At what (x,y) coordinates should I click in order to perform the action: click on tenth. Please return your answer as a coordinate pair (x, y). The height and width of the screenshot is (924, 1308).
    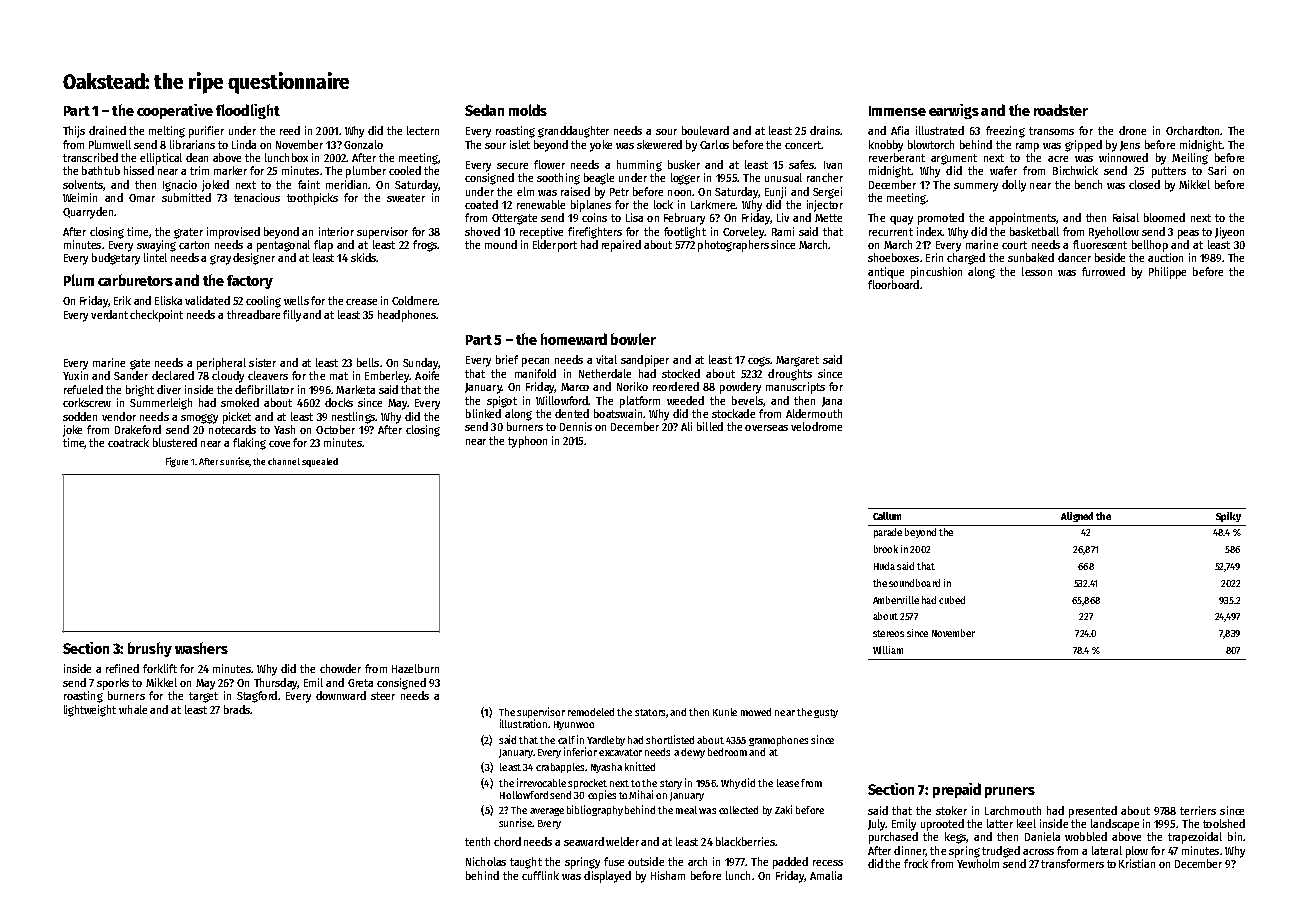
    Looking at the image, I should click on (477, 841).
